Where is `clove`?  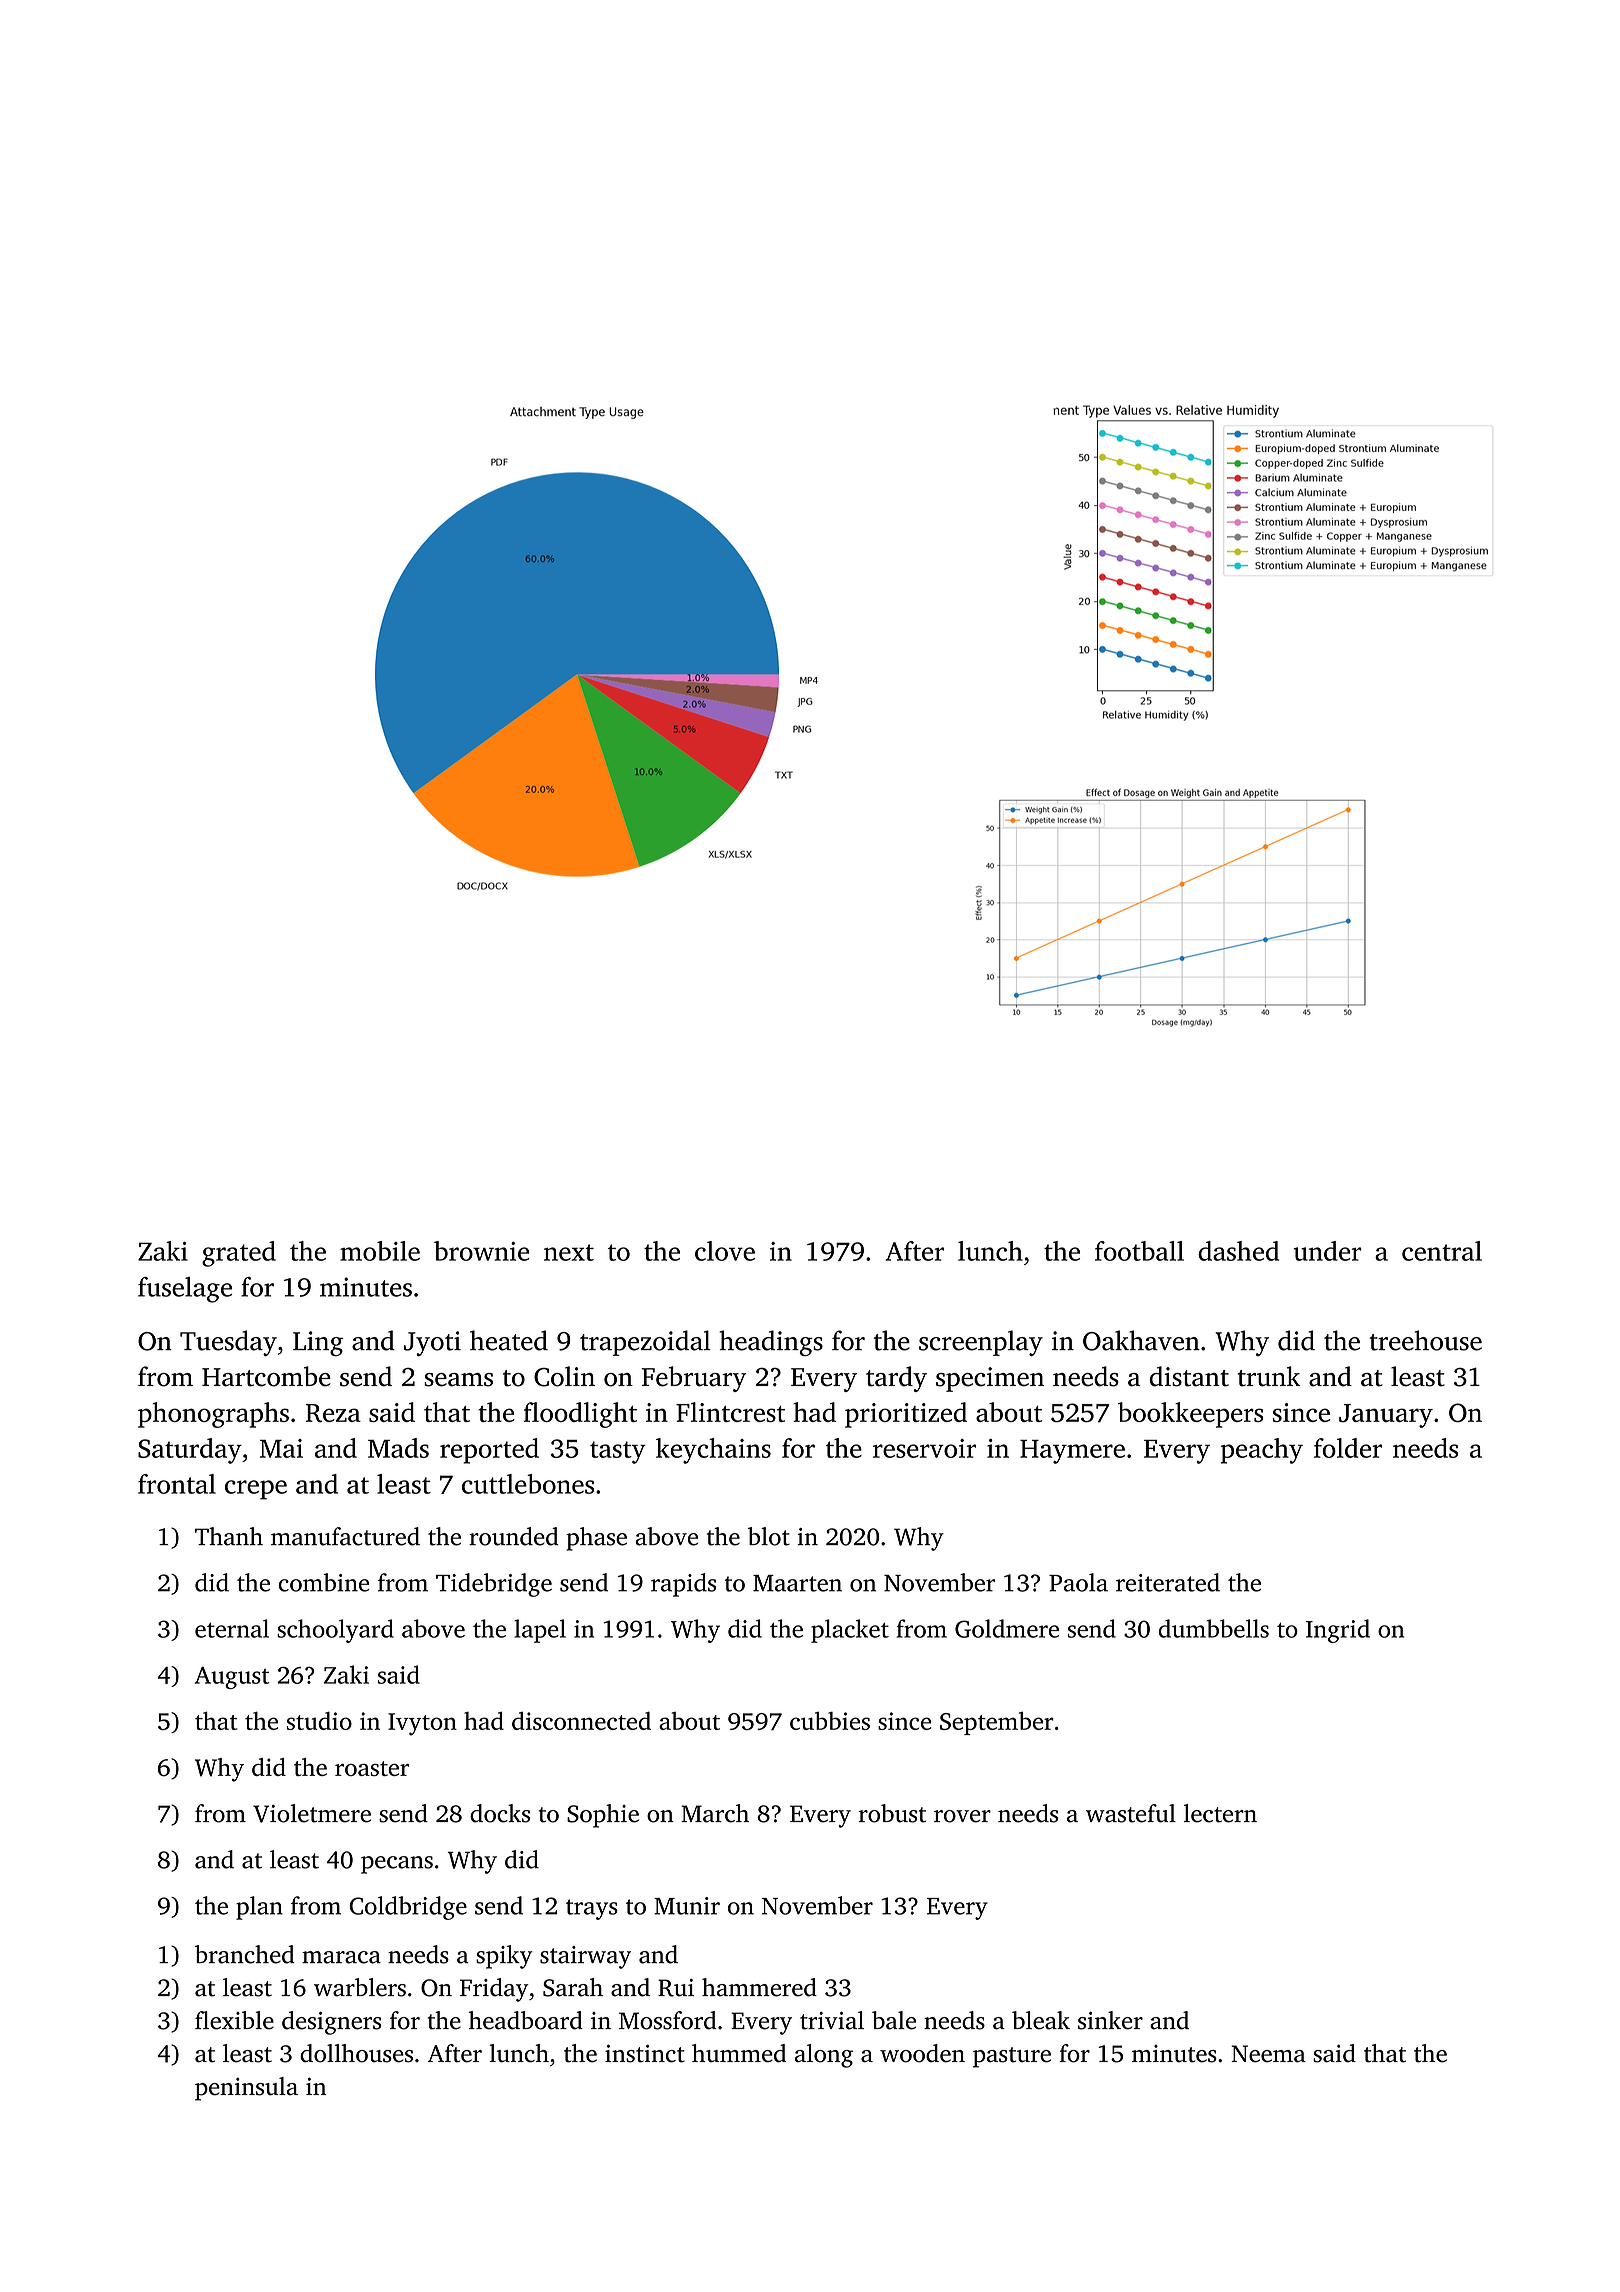 clove is located at coordinates (725, 1251).
